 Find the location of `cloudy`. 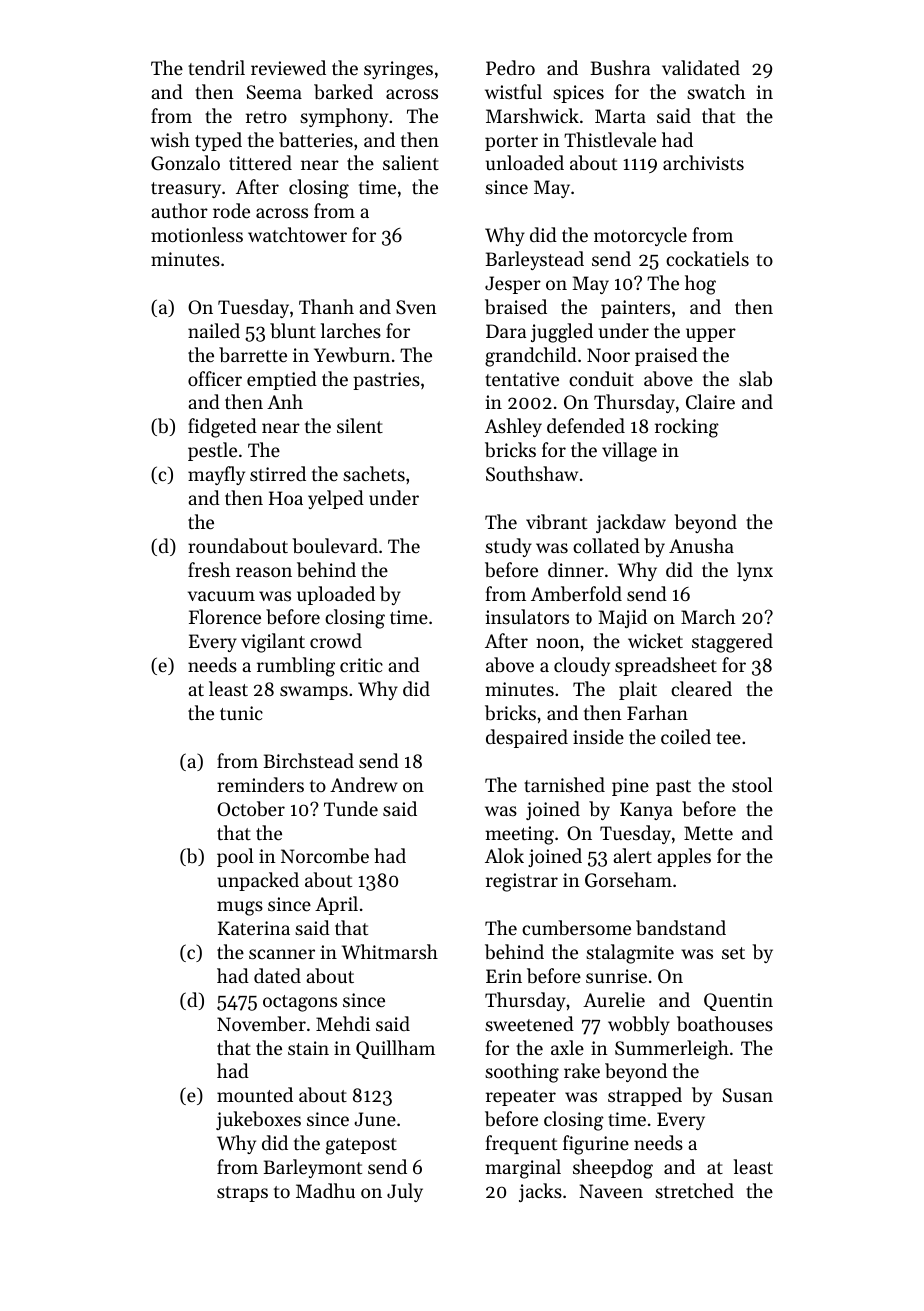

cloudy is located at coordinates (582, 666).
